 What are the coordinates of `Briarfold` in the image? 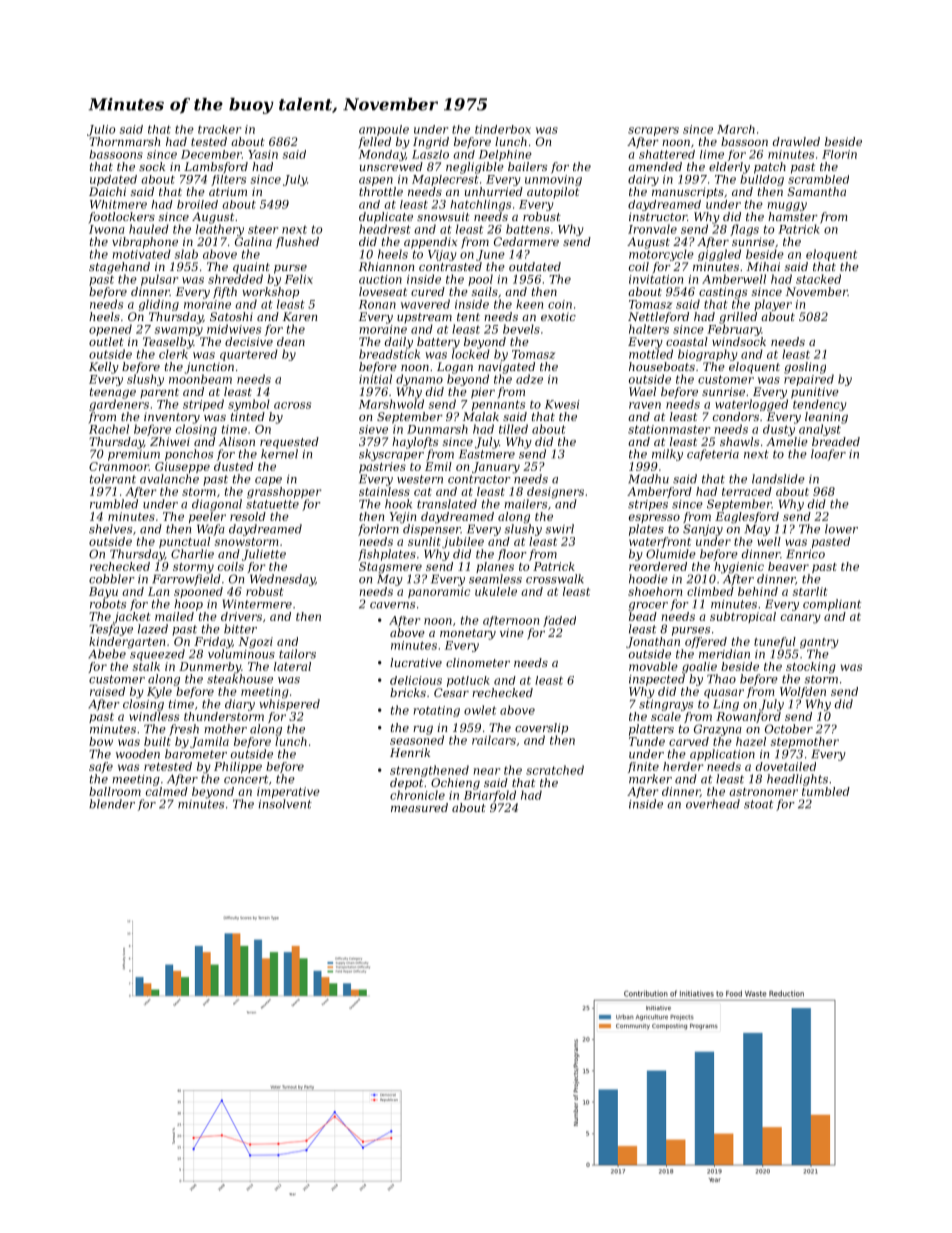 It's located at (490, 796).
